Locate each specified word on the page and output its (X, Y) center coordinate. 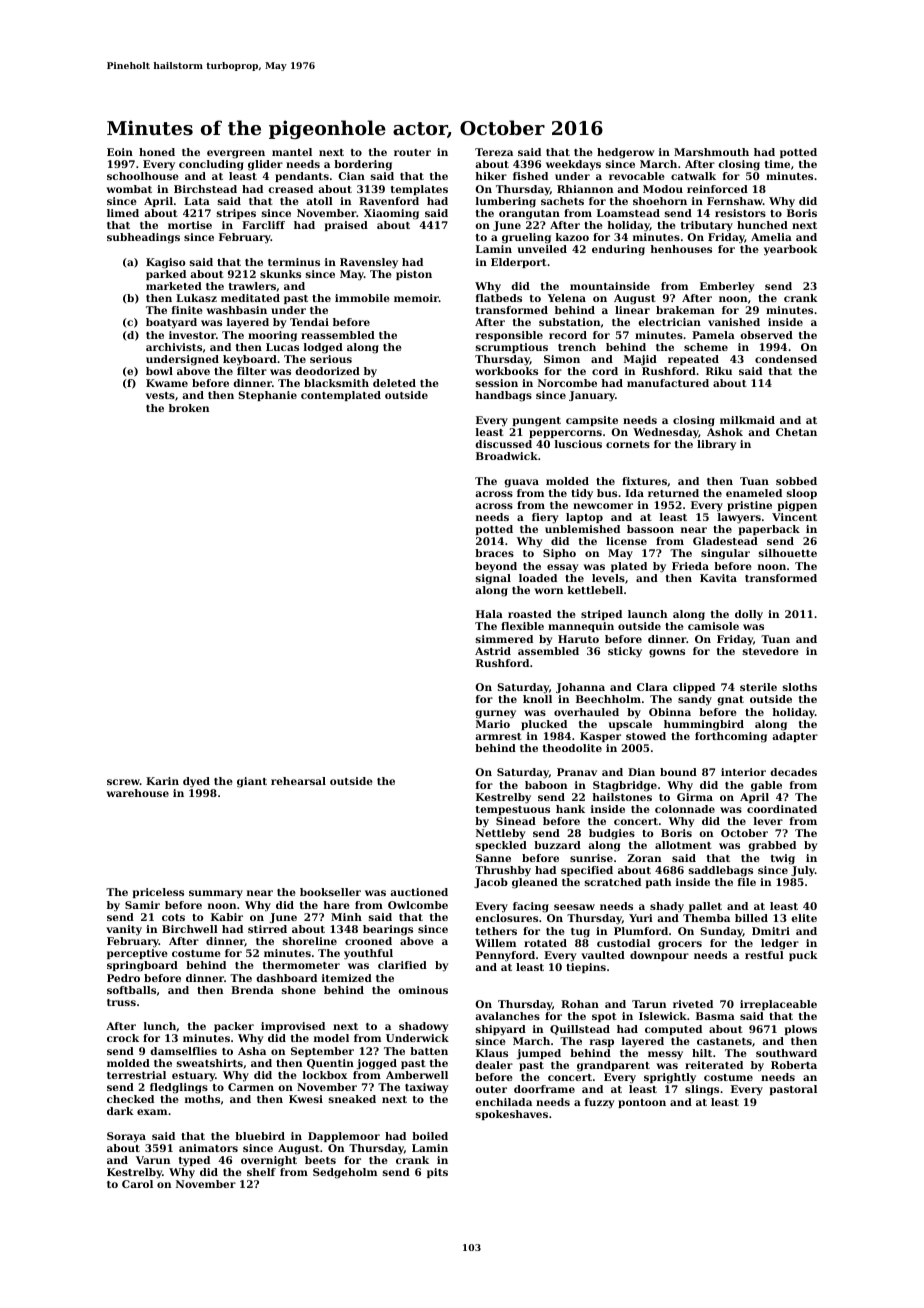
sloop (802, 494)
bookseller (330, 892)
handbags (503, 396)
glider (265, 165)
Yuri (641, 918)
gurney (495, 714)
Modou (663, 189)
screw (123, 782)
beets (320, 1160)
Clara (652, 687)
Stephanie (267, 396)
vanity (124, 930)
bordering (363, 165)
